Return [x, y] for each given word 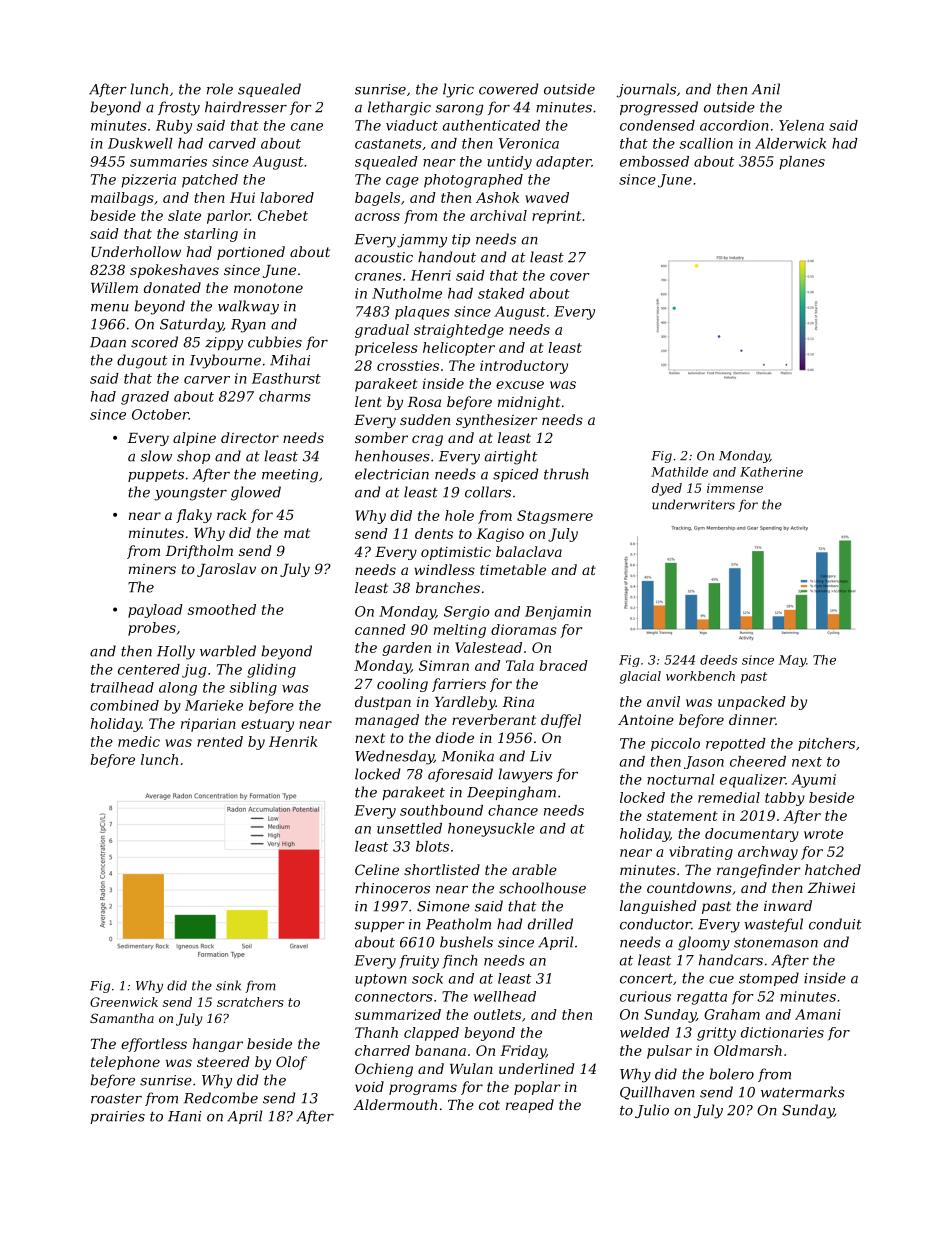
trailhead [122, 687]
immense [735, 488]
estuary [267, 725]
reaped [530, 1106]
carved [232, 143]
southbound [441, 810]
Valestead [488, 647]
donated [172, 287]
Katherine [771, 472]
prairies [117, 1117]
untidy [509, 163]
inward [788, 905]
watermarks [803, 1092]
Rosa [424, 402]
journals [646, 90]
